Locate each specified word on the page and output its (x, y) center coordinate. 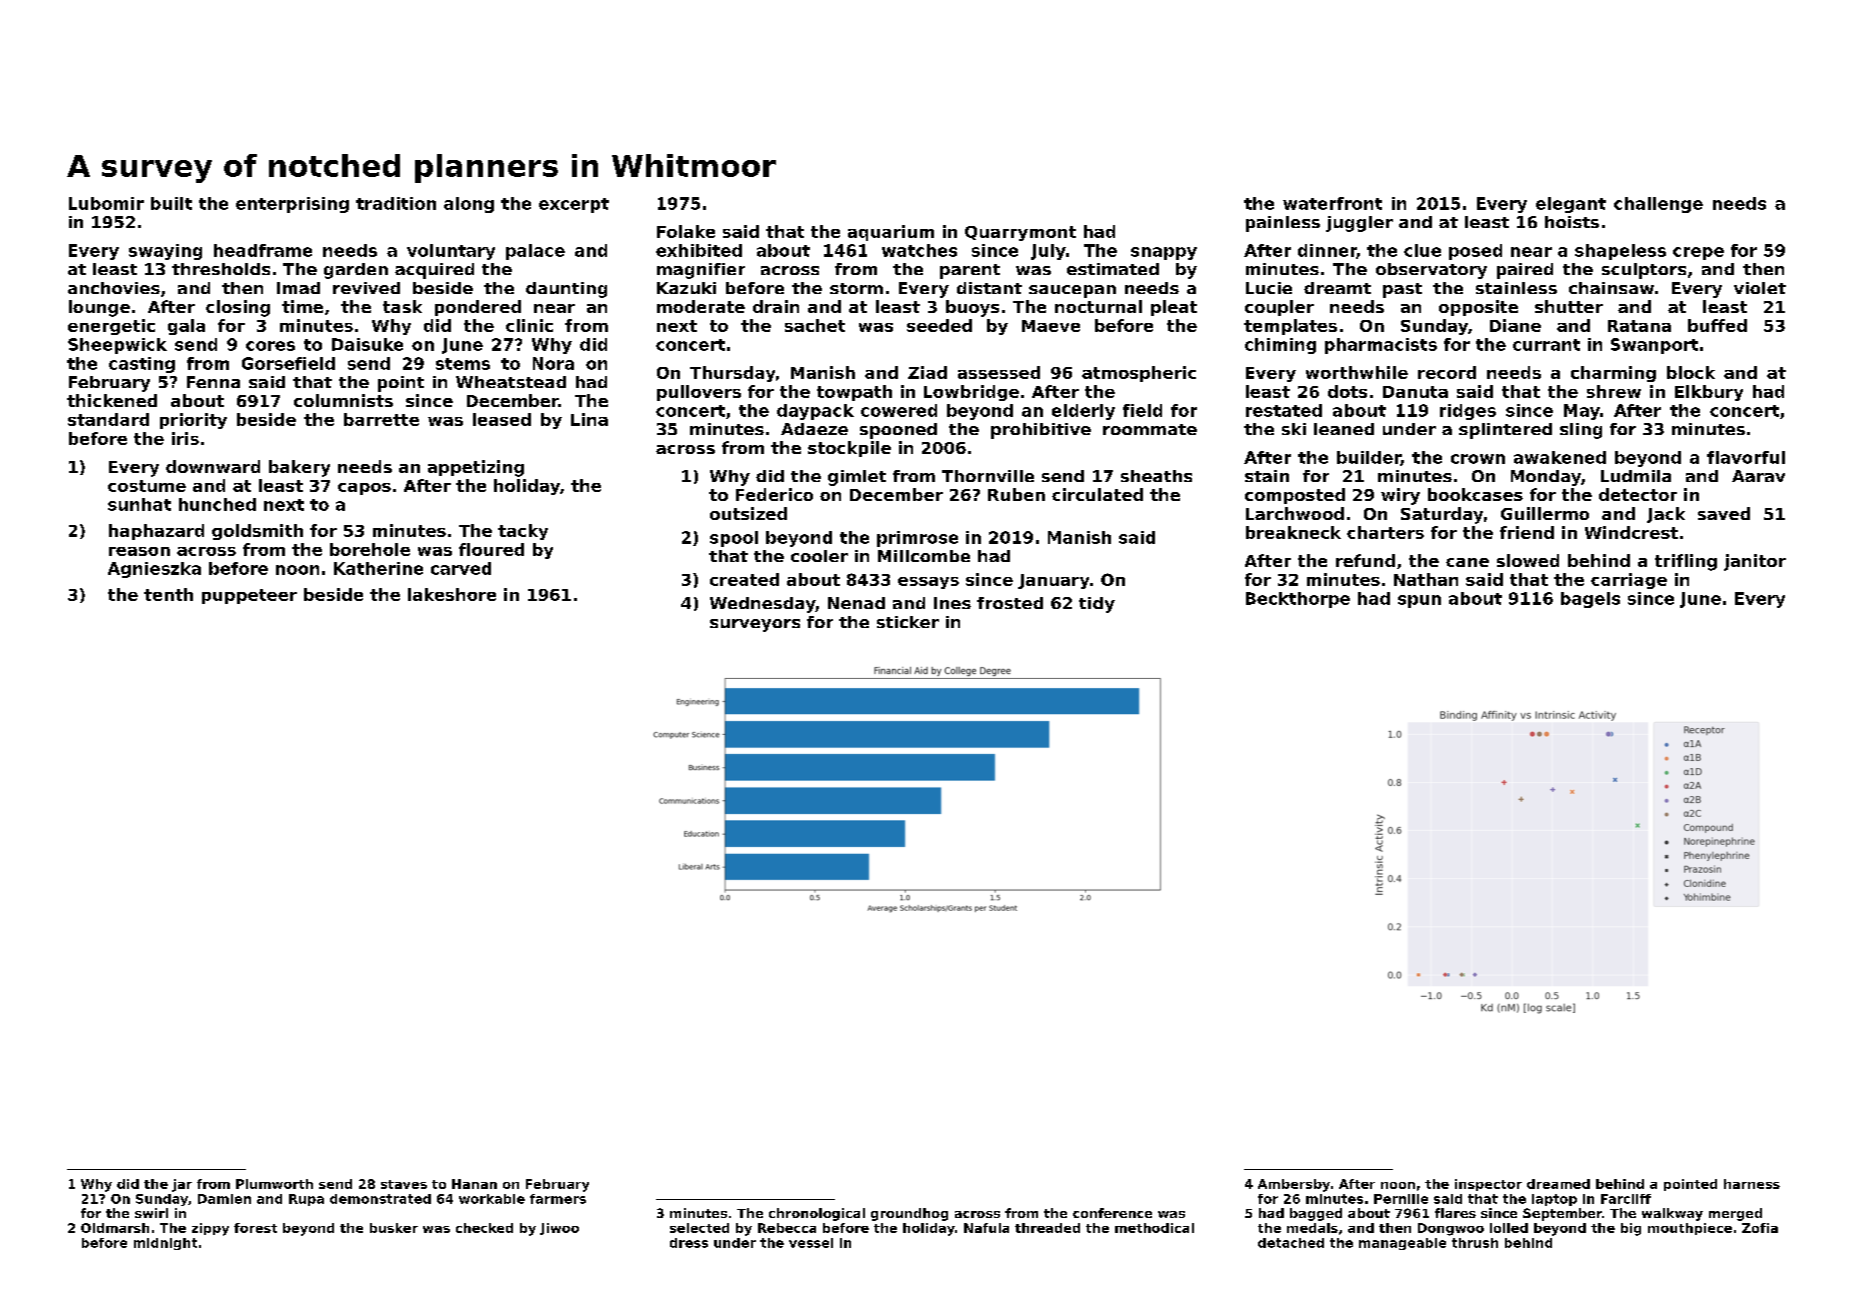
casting (142, 365)
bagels (1590, 600)
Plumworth (274, 1184)
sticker (908, 622)
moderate (701, 306)
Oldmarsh (115, 1228)
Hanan (474, 1184)
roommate (1150, 429)
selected (699, 1228)
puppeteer (249, 596)
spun (1419, 601)
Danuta (1415, 392)
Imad (298, 288)
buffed (1717, 325)
